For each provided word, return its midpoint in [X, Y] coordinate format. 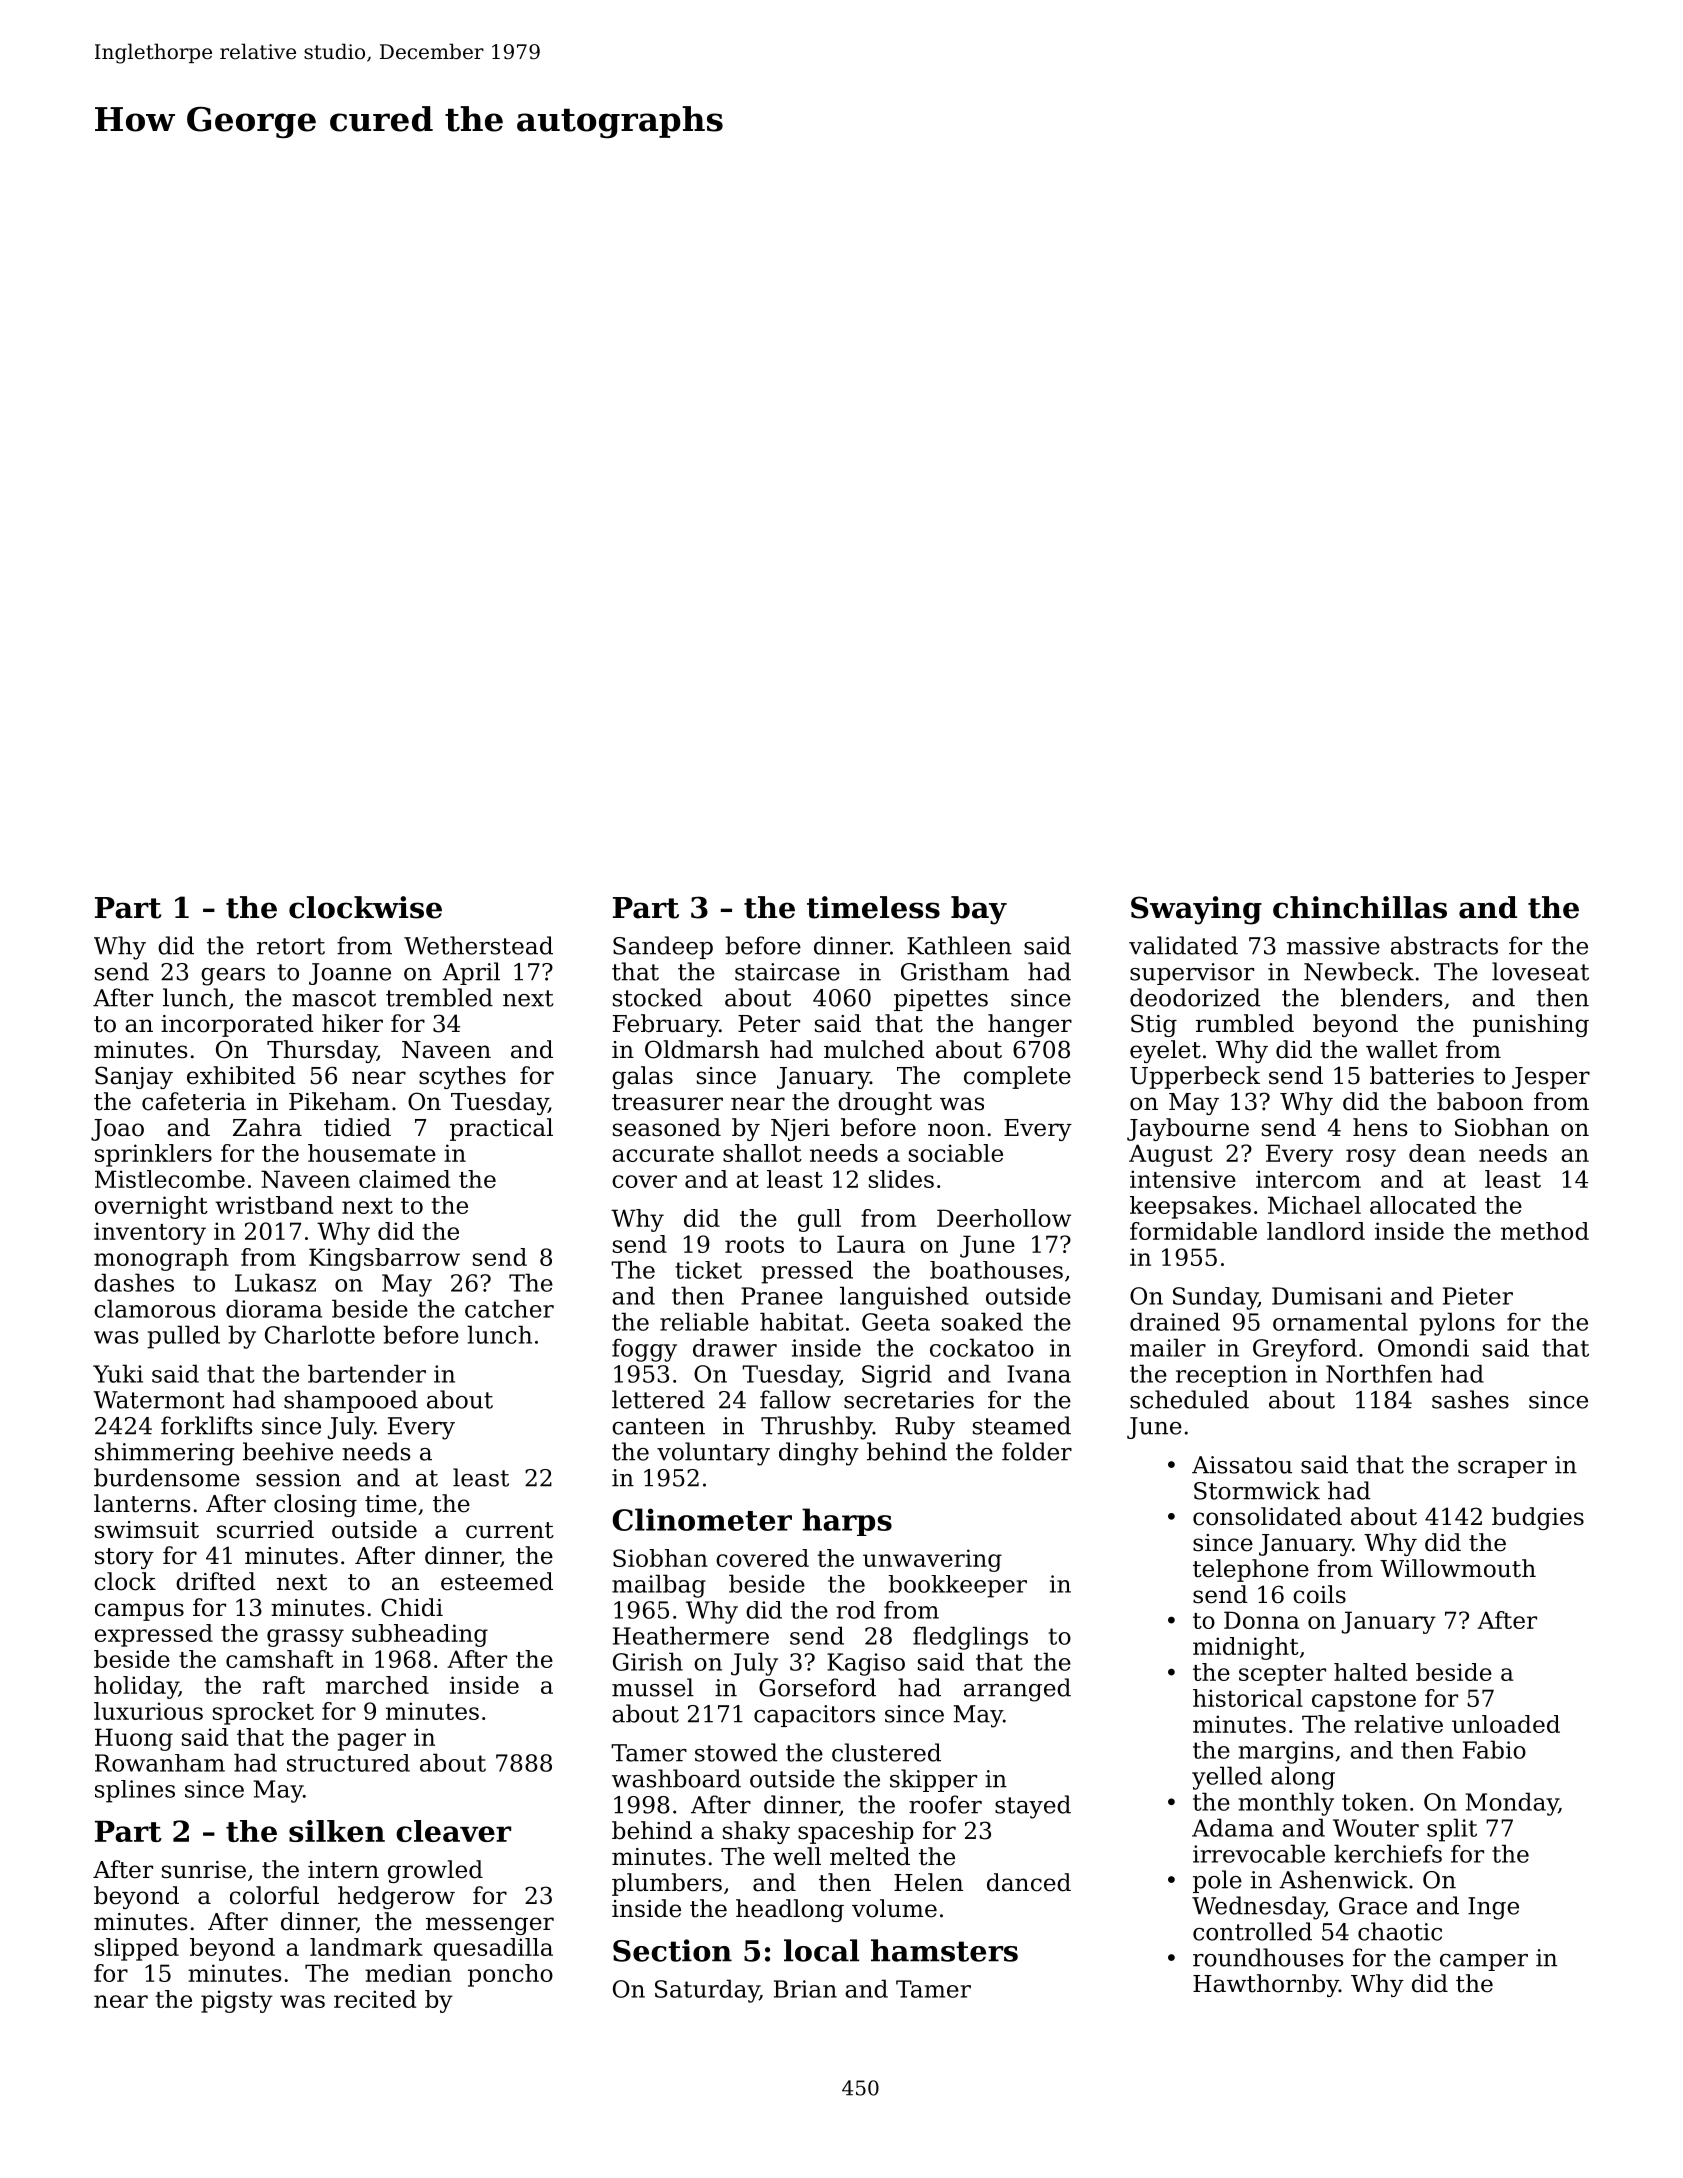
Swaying [1196, 910]
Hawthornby [1266, 1985]
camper [1484, 1962]
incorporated [237, 1025]
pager [371, 1742]
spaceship [856, 1832]
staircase [787, 972]
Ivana [1039, 1374]
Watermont [158, 1400]
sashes [1470, 1399]
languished [904, 1298]
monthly [1286, 1804]
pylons [1457, 1324]
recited [375, 1999]
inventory [150, 1233]
